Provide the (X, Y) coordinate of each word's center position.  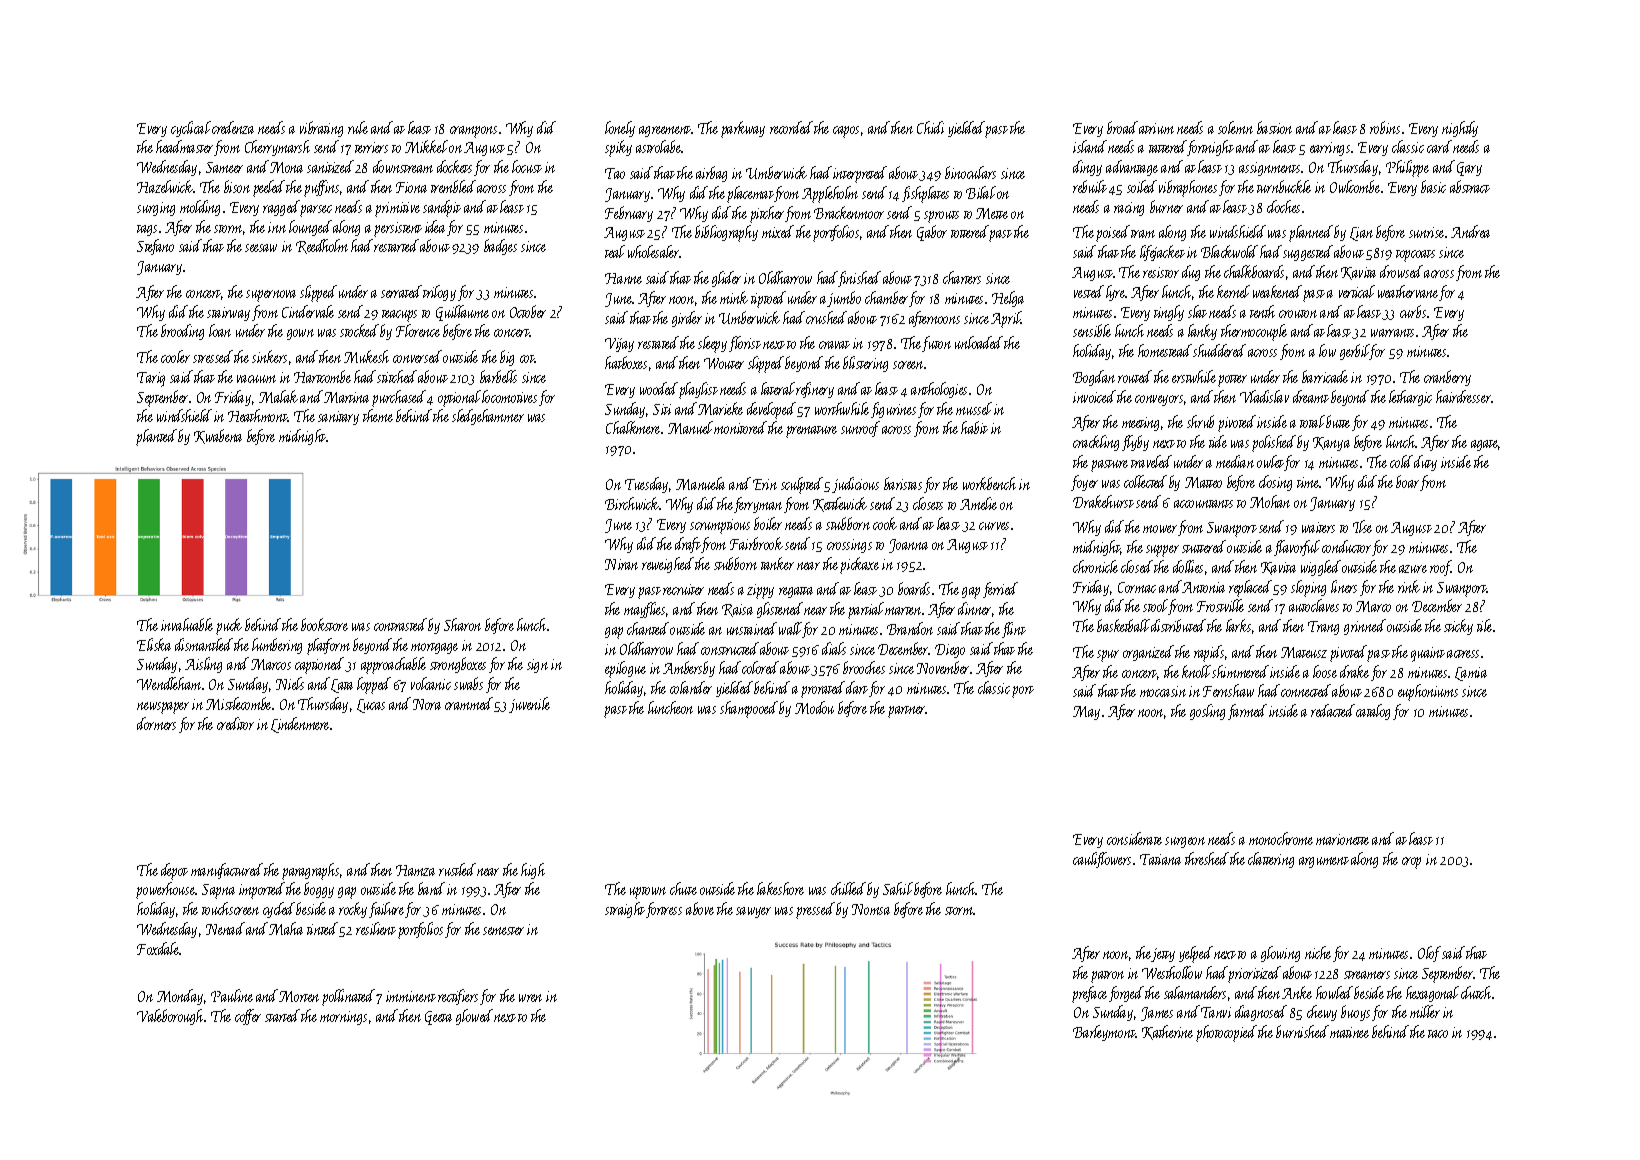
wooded (659, 388)
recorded (791, 127)
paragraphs (310, 871)
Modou (814, 707)
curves (994, 526)
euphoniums (1428, 692)
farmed (1247, 712)
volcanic (431, 683)
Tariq (151, 379)
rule (358, 127)
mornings (343, 1018)
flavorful (1297, 548)
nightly (1460, 129)
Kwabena (218, 436)
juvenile (529, 705)
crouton (1298, 314)
